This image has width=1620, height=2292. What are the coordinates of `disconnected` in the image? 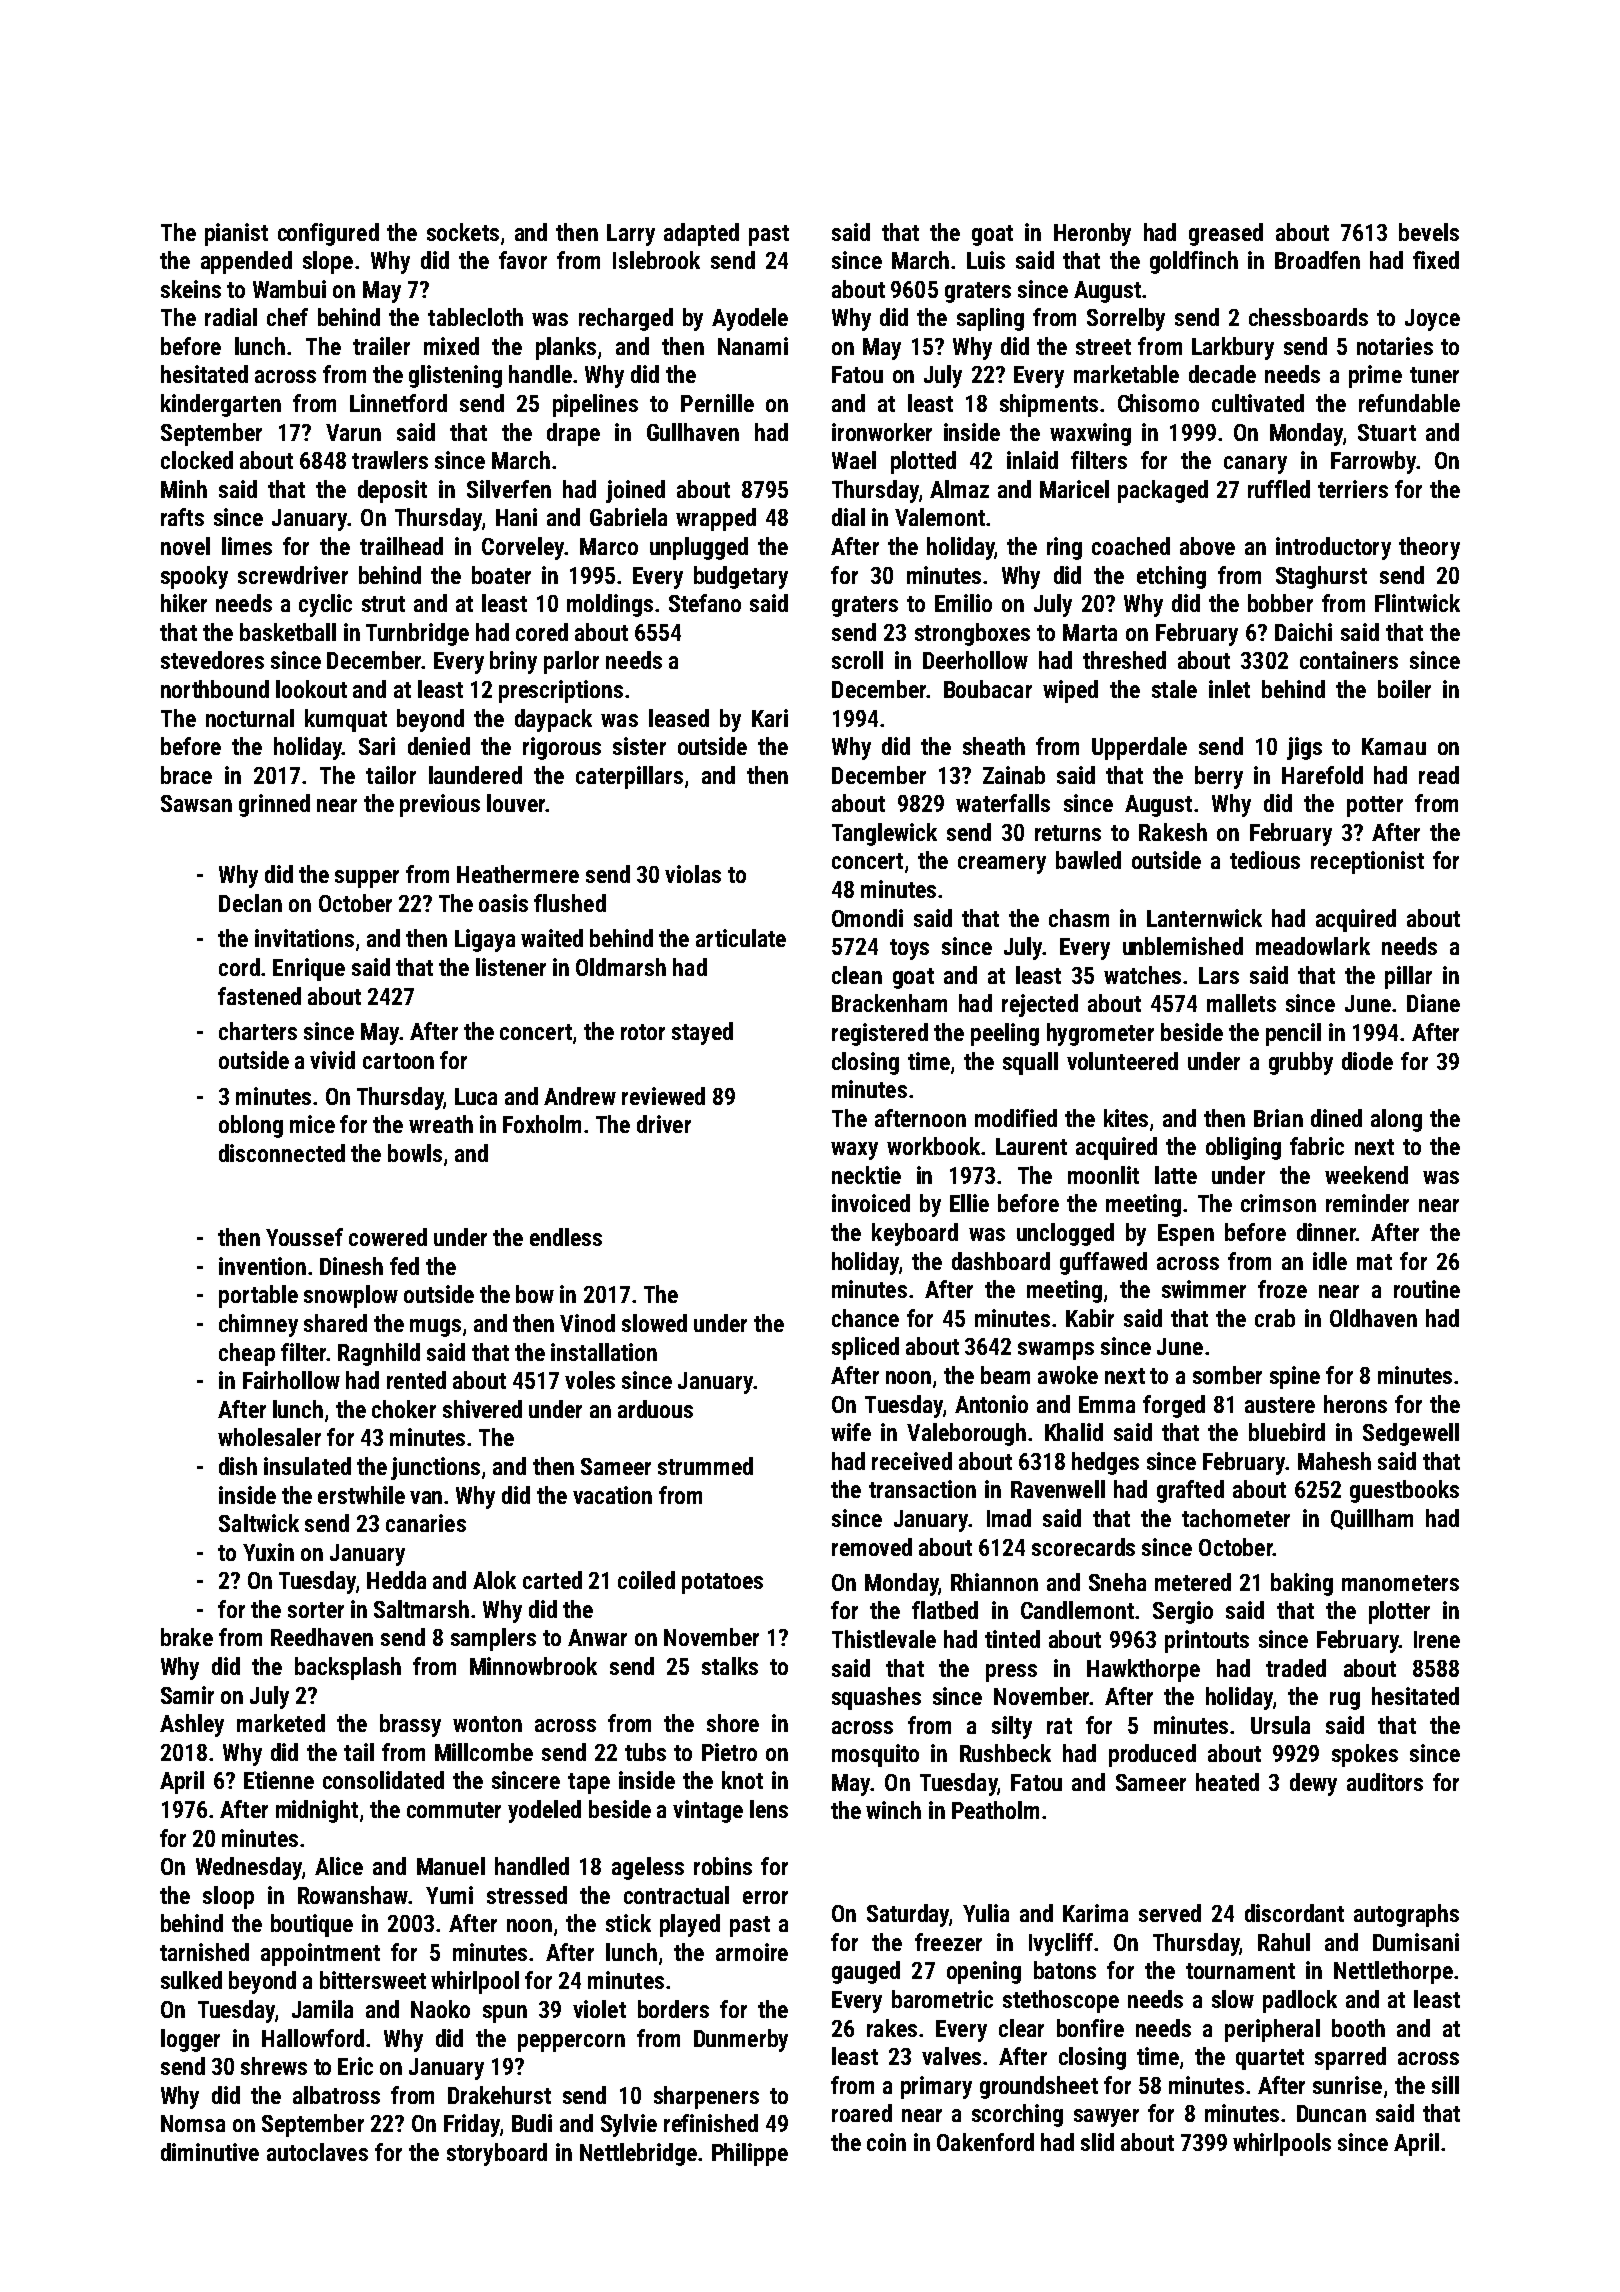 It's located at (282, 1153).
